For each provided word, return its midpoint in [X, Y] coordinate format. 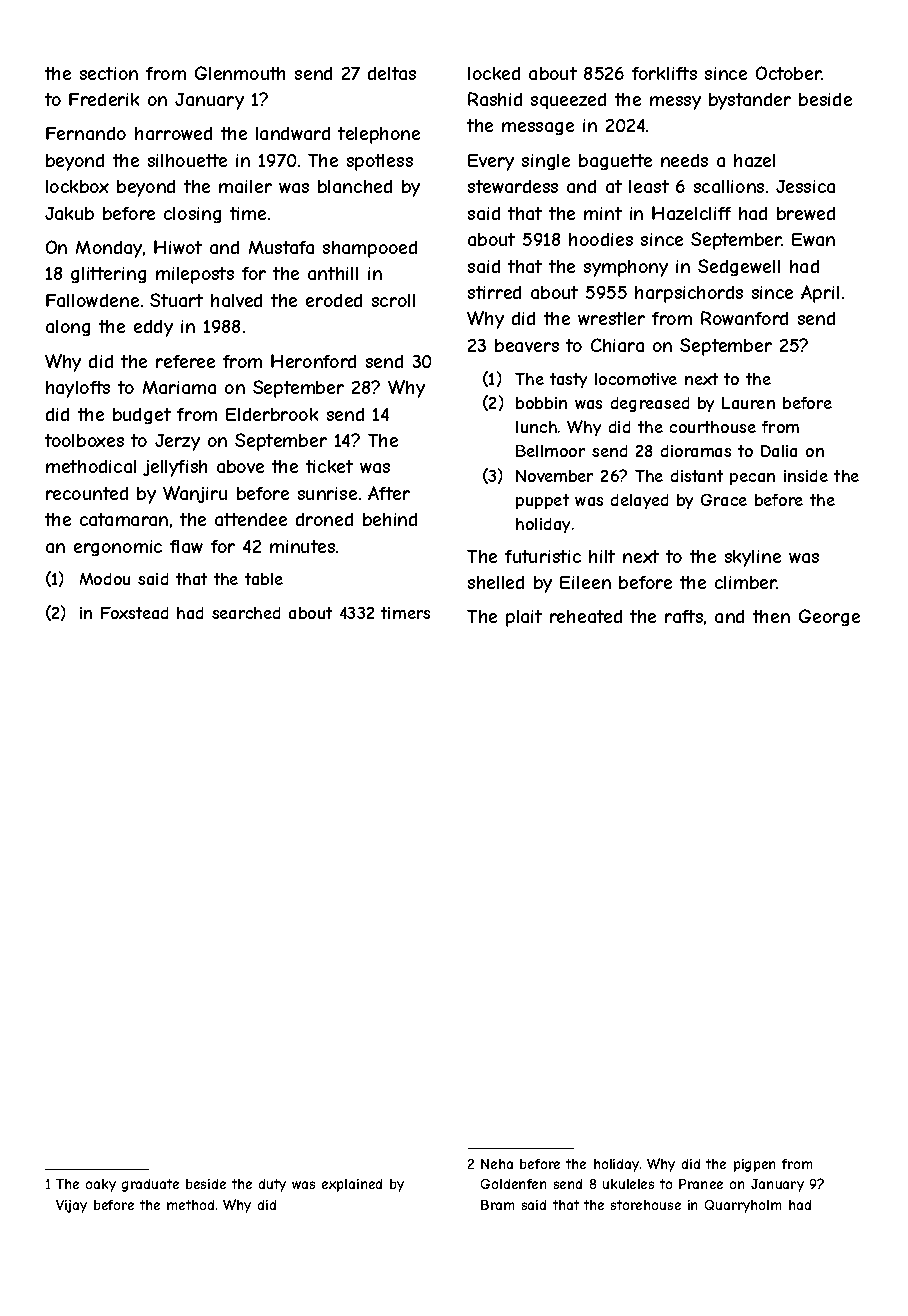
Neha [497, 1164]
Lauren [748, 403]
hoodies [601, 239]
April [820, 294]
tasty [568, 380]
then [771, 616]
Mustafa [281, 247]
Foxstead [134, 613]
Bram [497, 1205]
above [240, 466]
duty [272, 1185]
